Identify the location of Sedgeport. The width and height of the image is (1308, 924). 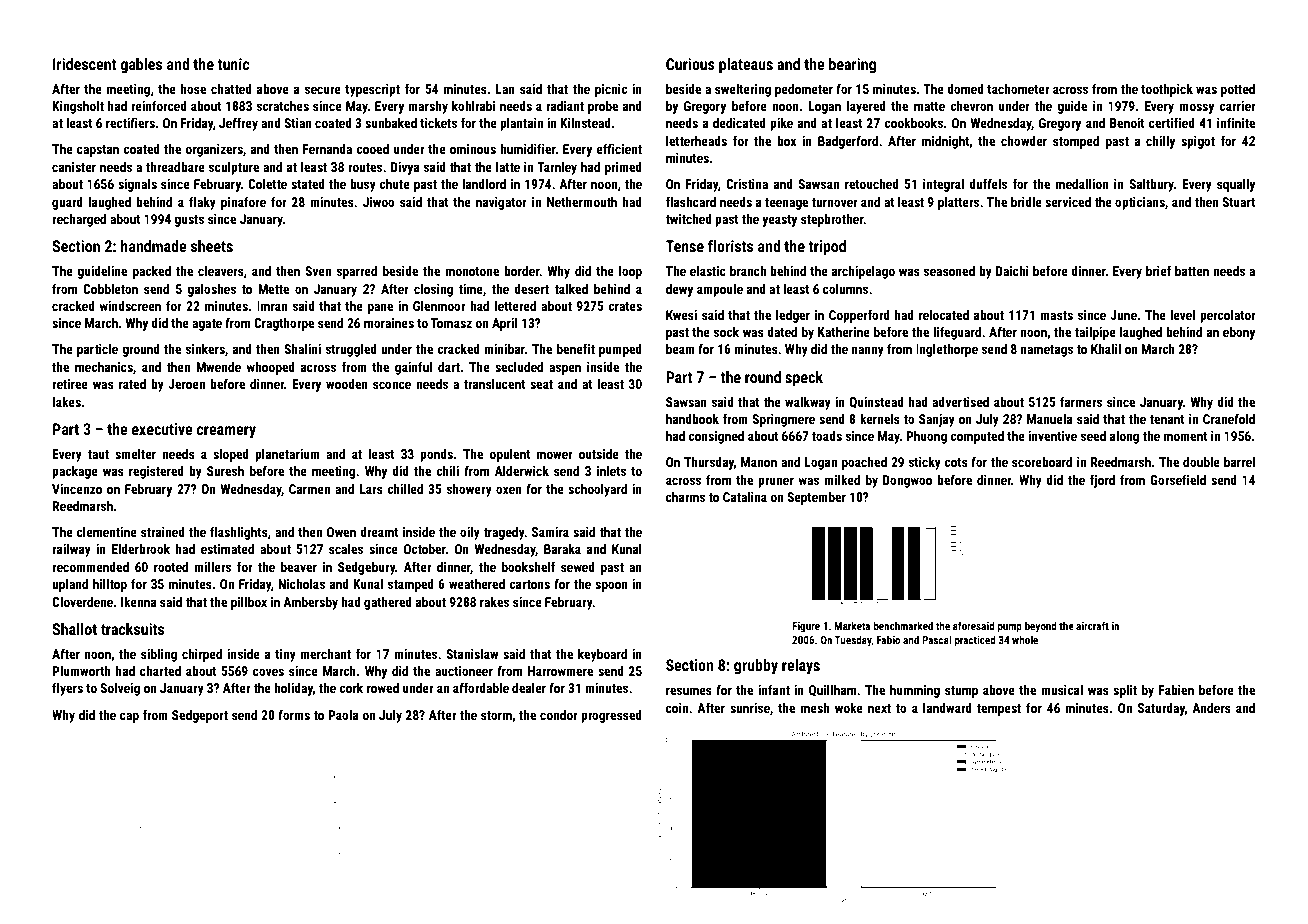
(200, 716).
